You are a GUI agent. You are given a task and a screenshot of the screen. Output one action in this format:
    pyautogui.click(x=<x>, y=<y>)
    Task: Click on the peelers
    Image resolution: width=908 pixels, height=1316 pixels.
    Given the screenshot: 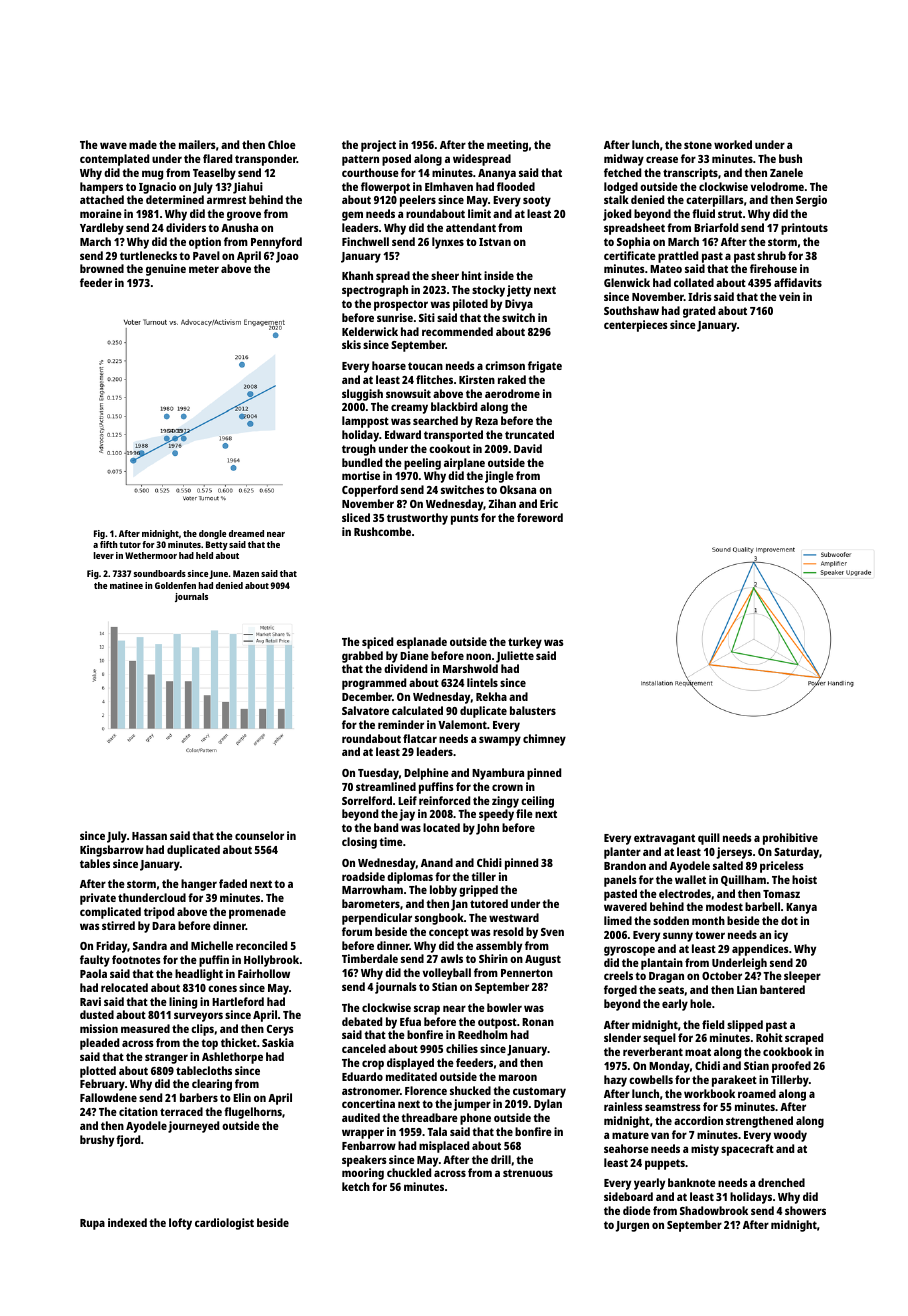 What is the action you would take?
    pyautogui.click(x=418, y=201)
